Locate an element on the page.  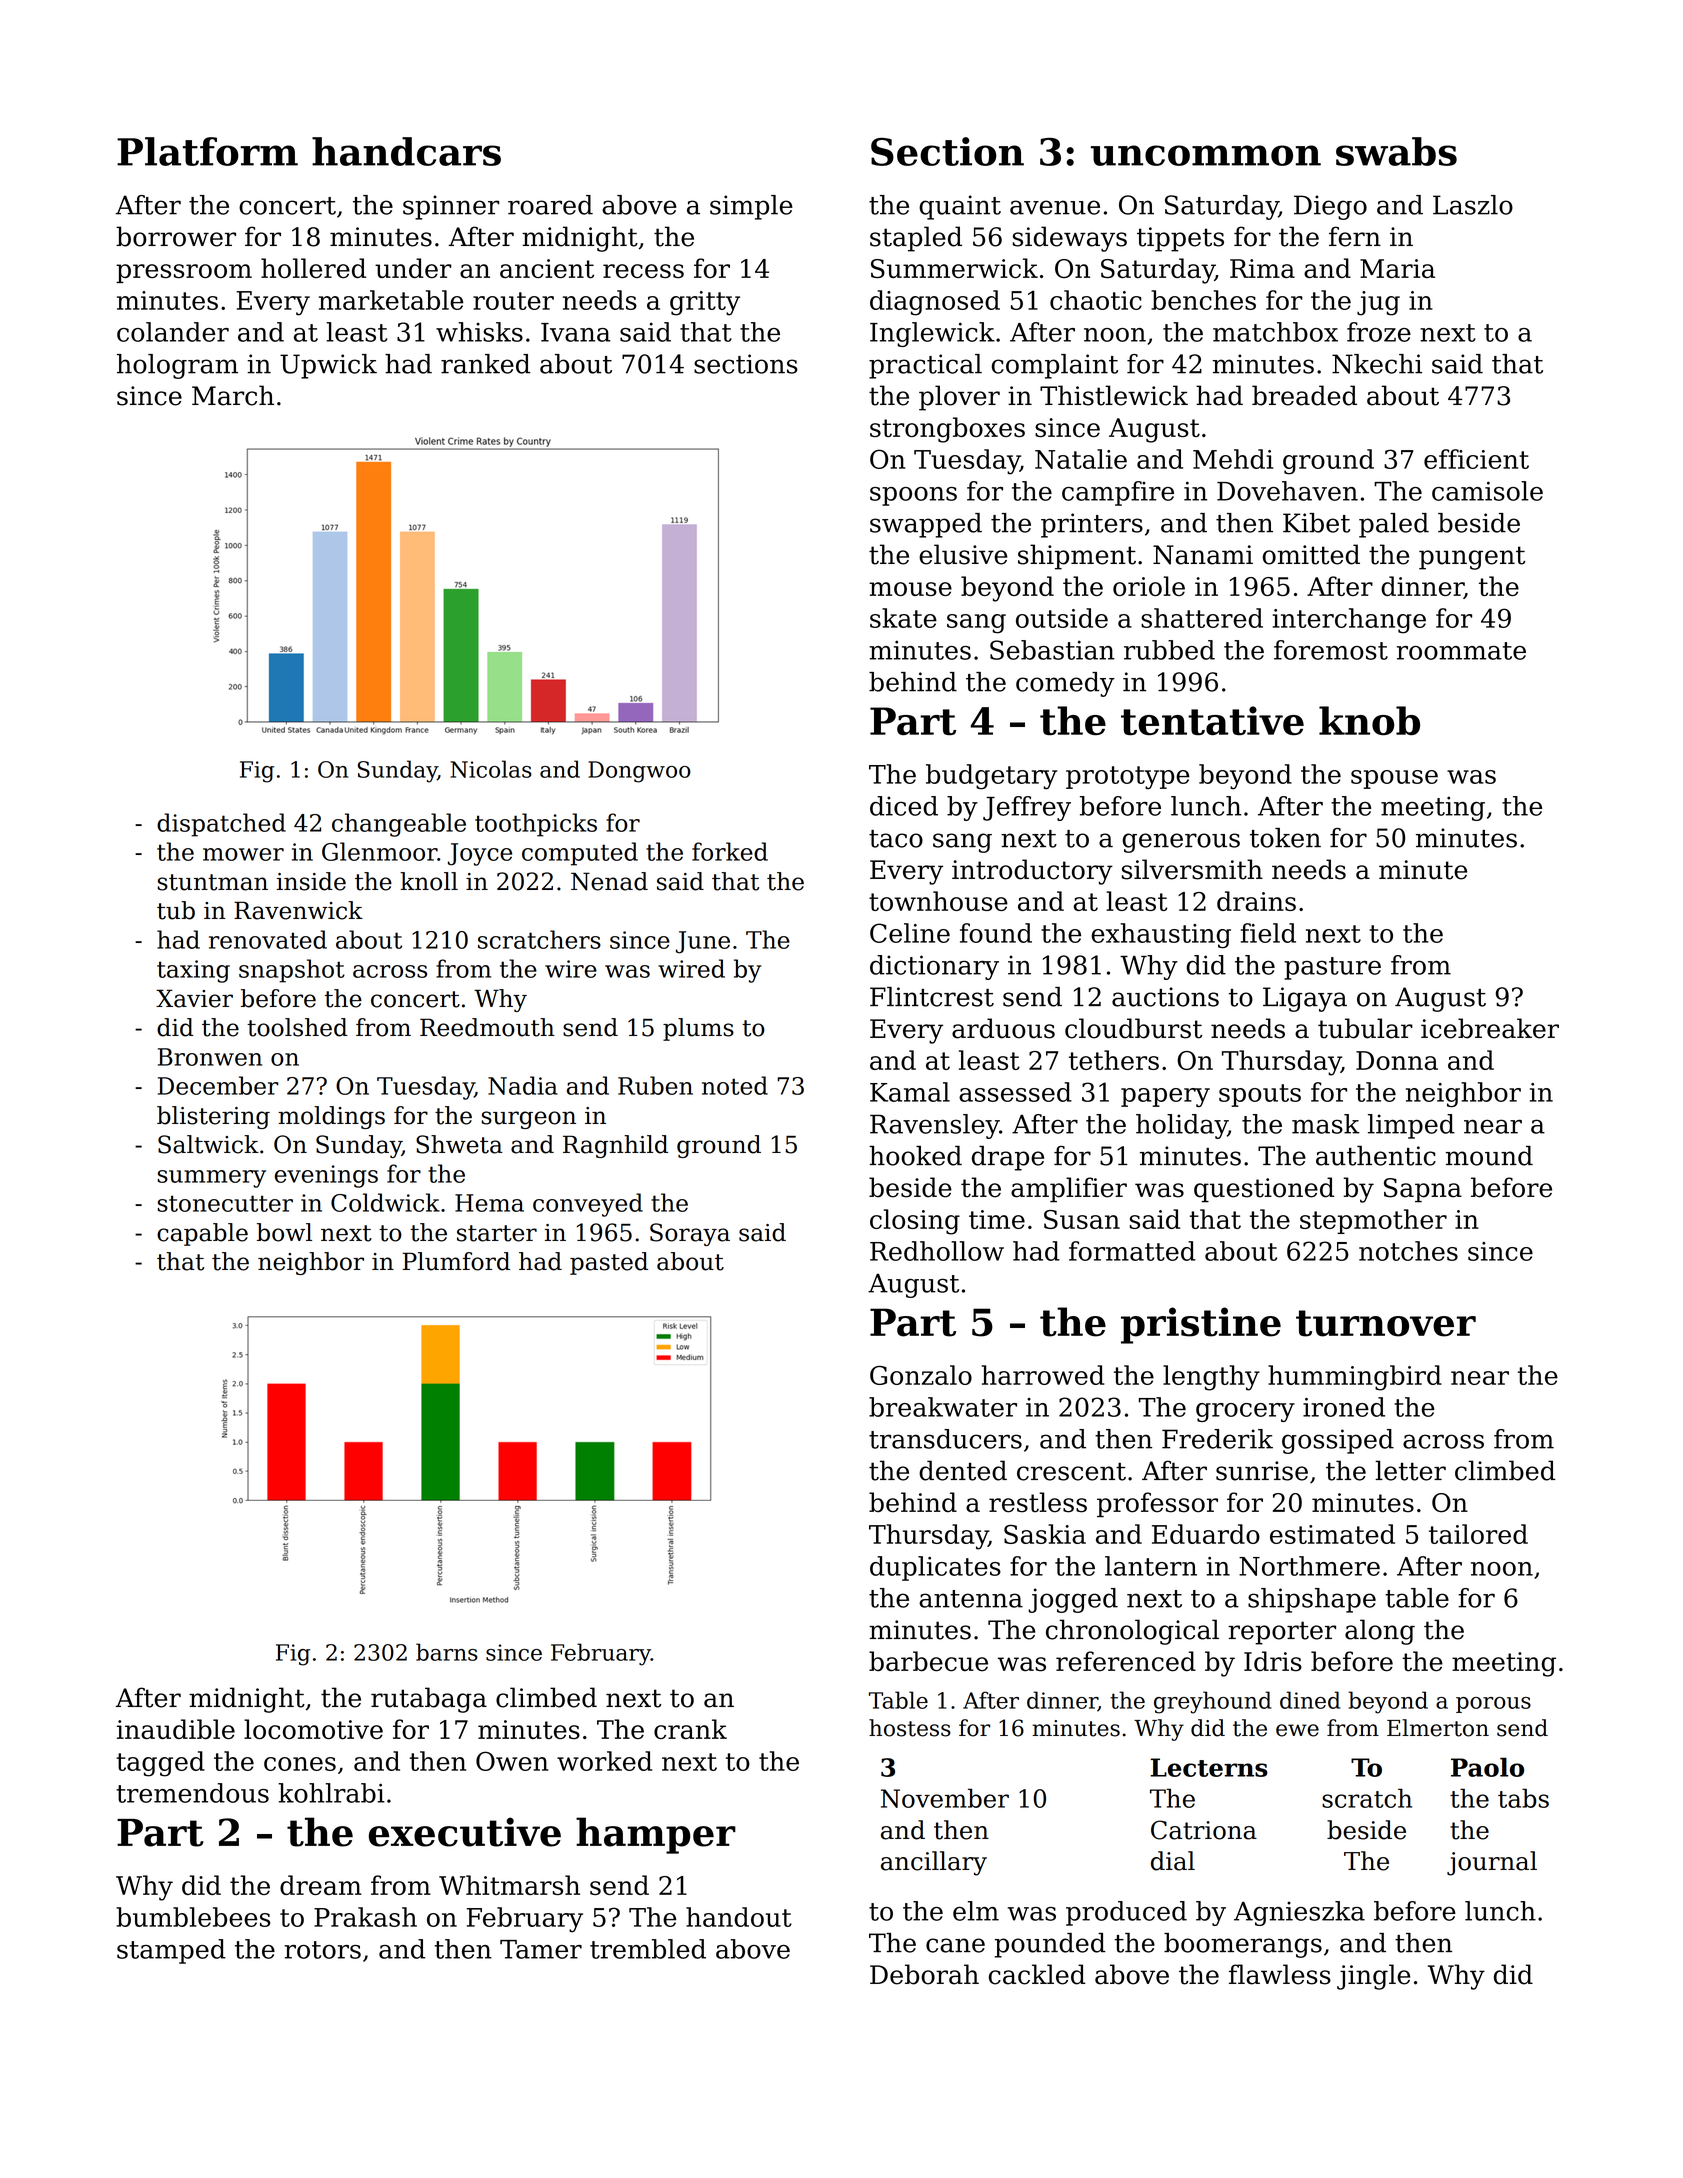
Thistlewick is located at coordinates (1114, 395).
